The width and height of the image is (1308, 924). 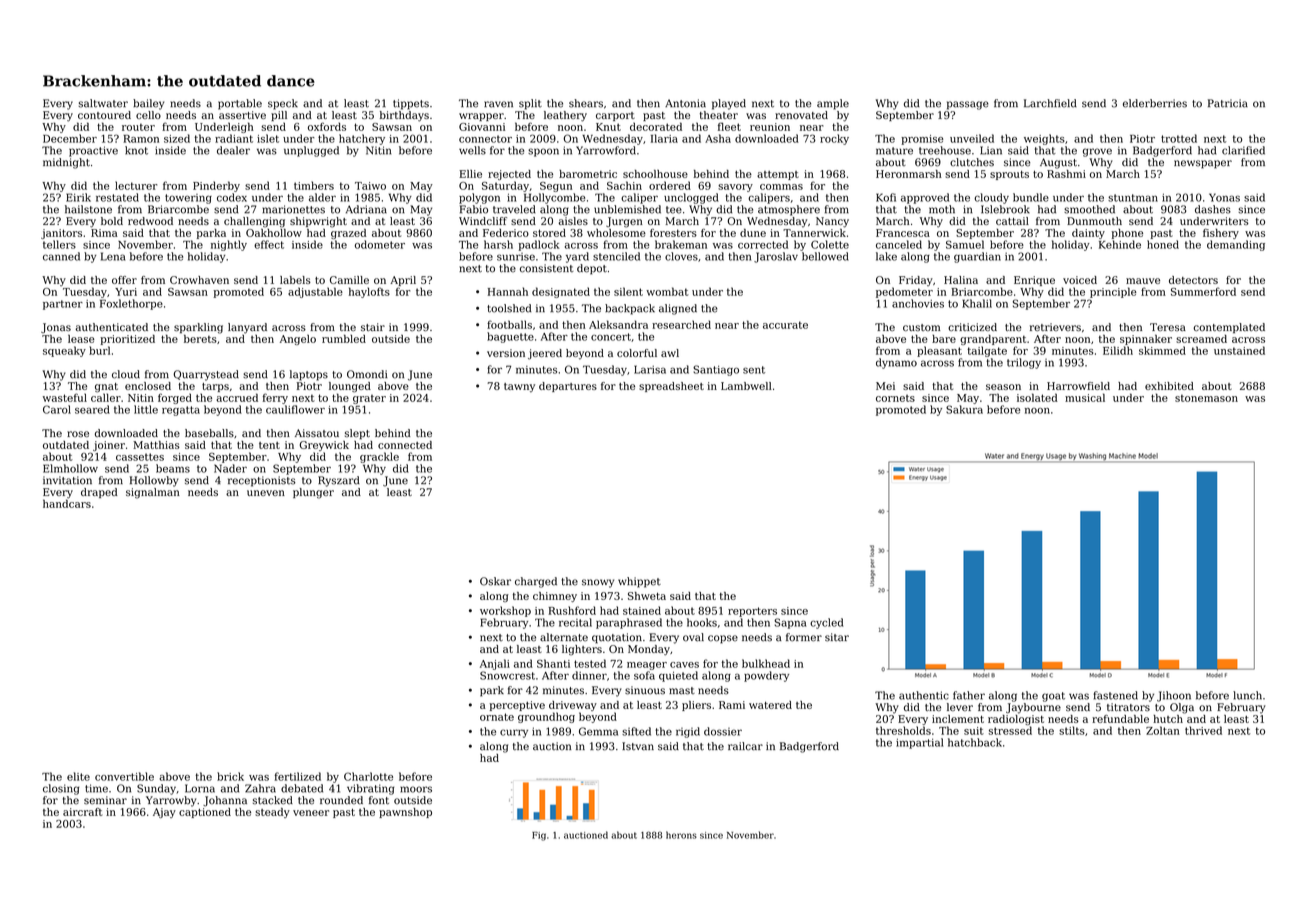 I want to click on speck, so click(x=283, y=104).
